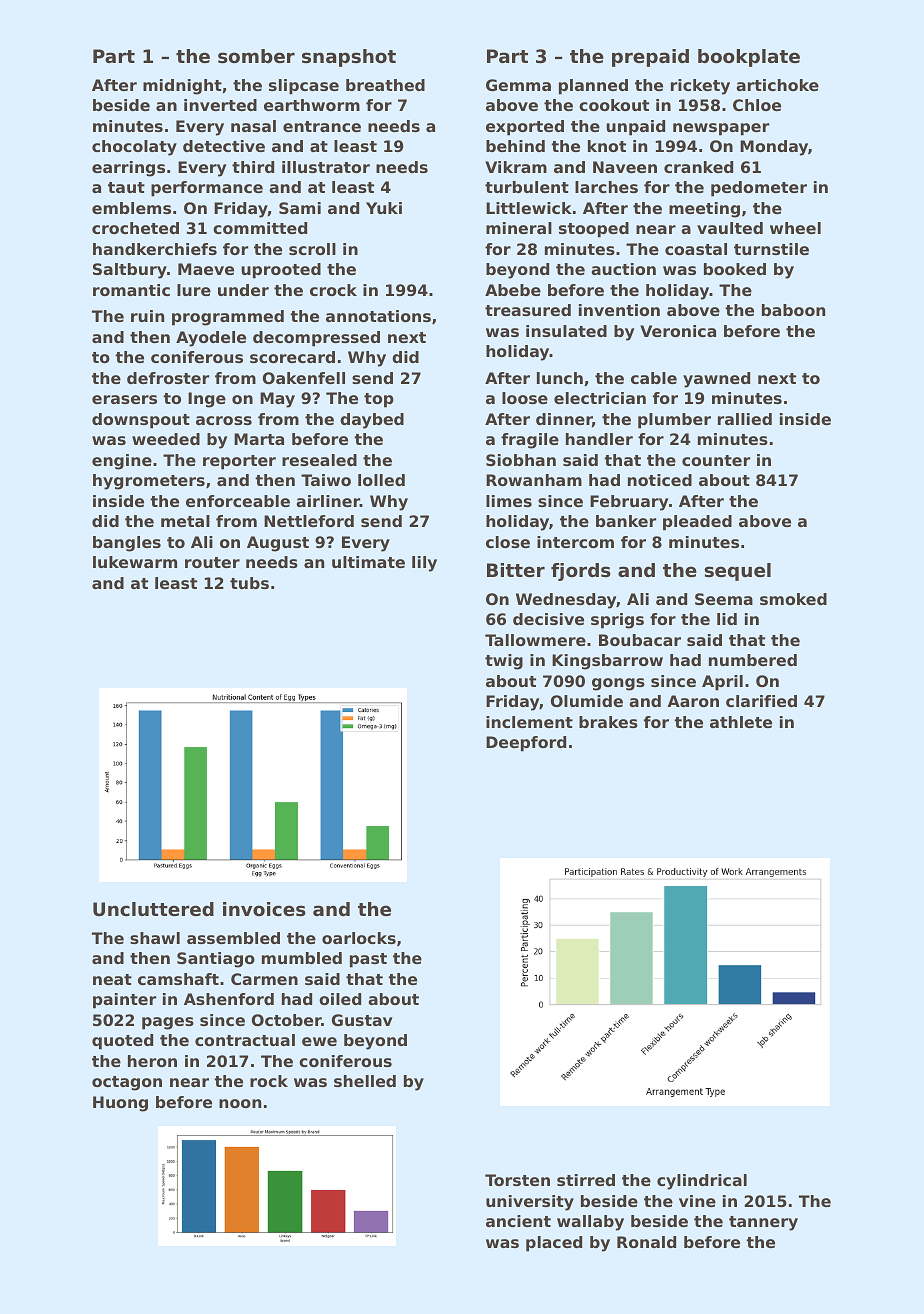 This document has width=924, height=1314. What do you see at coordinates (548, 619) in the document?
I see `decisive` at bounding box center [548, 619].
